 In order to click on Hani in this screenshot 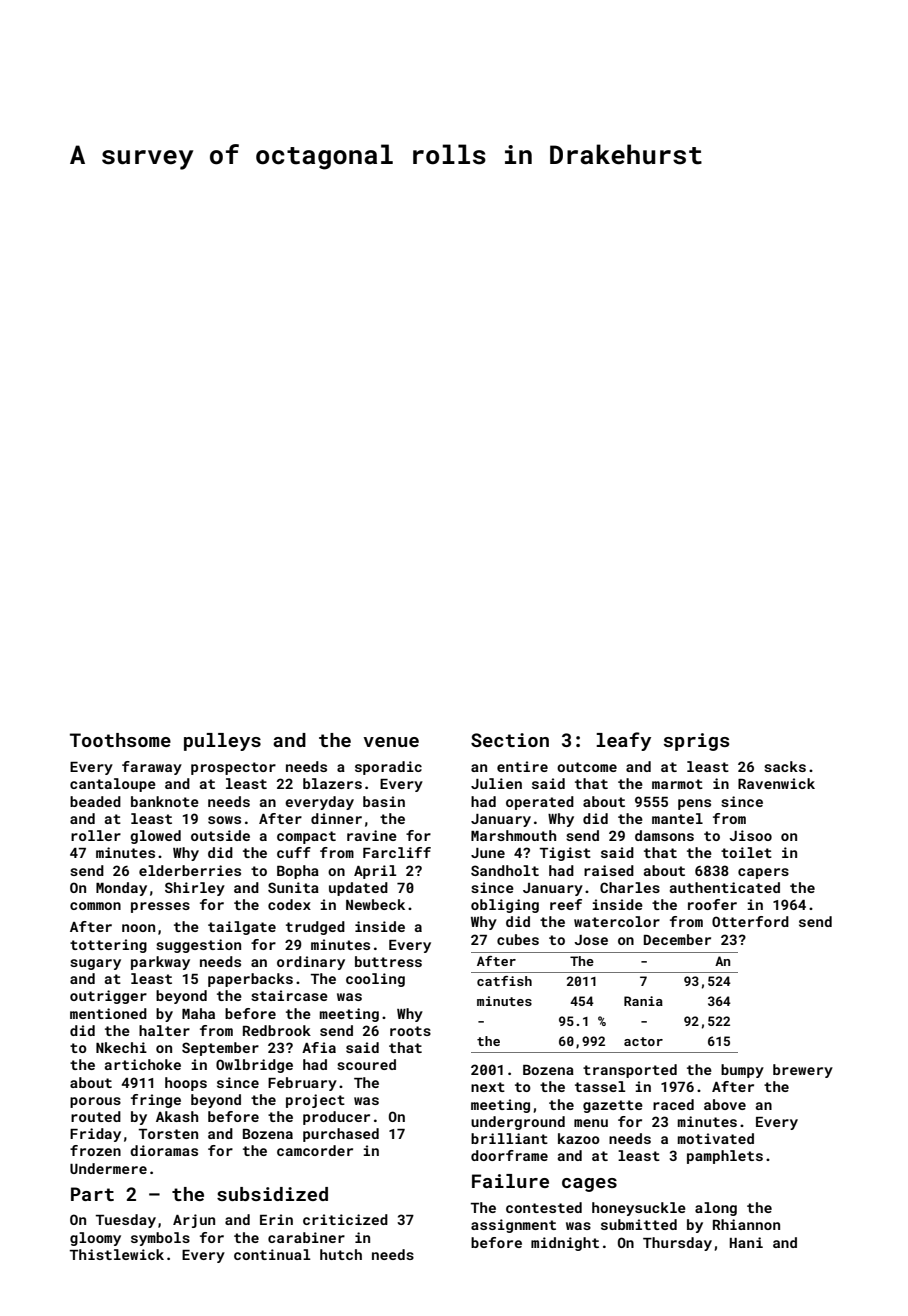, I will do `click(746, 1242)`.
